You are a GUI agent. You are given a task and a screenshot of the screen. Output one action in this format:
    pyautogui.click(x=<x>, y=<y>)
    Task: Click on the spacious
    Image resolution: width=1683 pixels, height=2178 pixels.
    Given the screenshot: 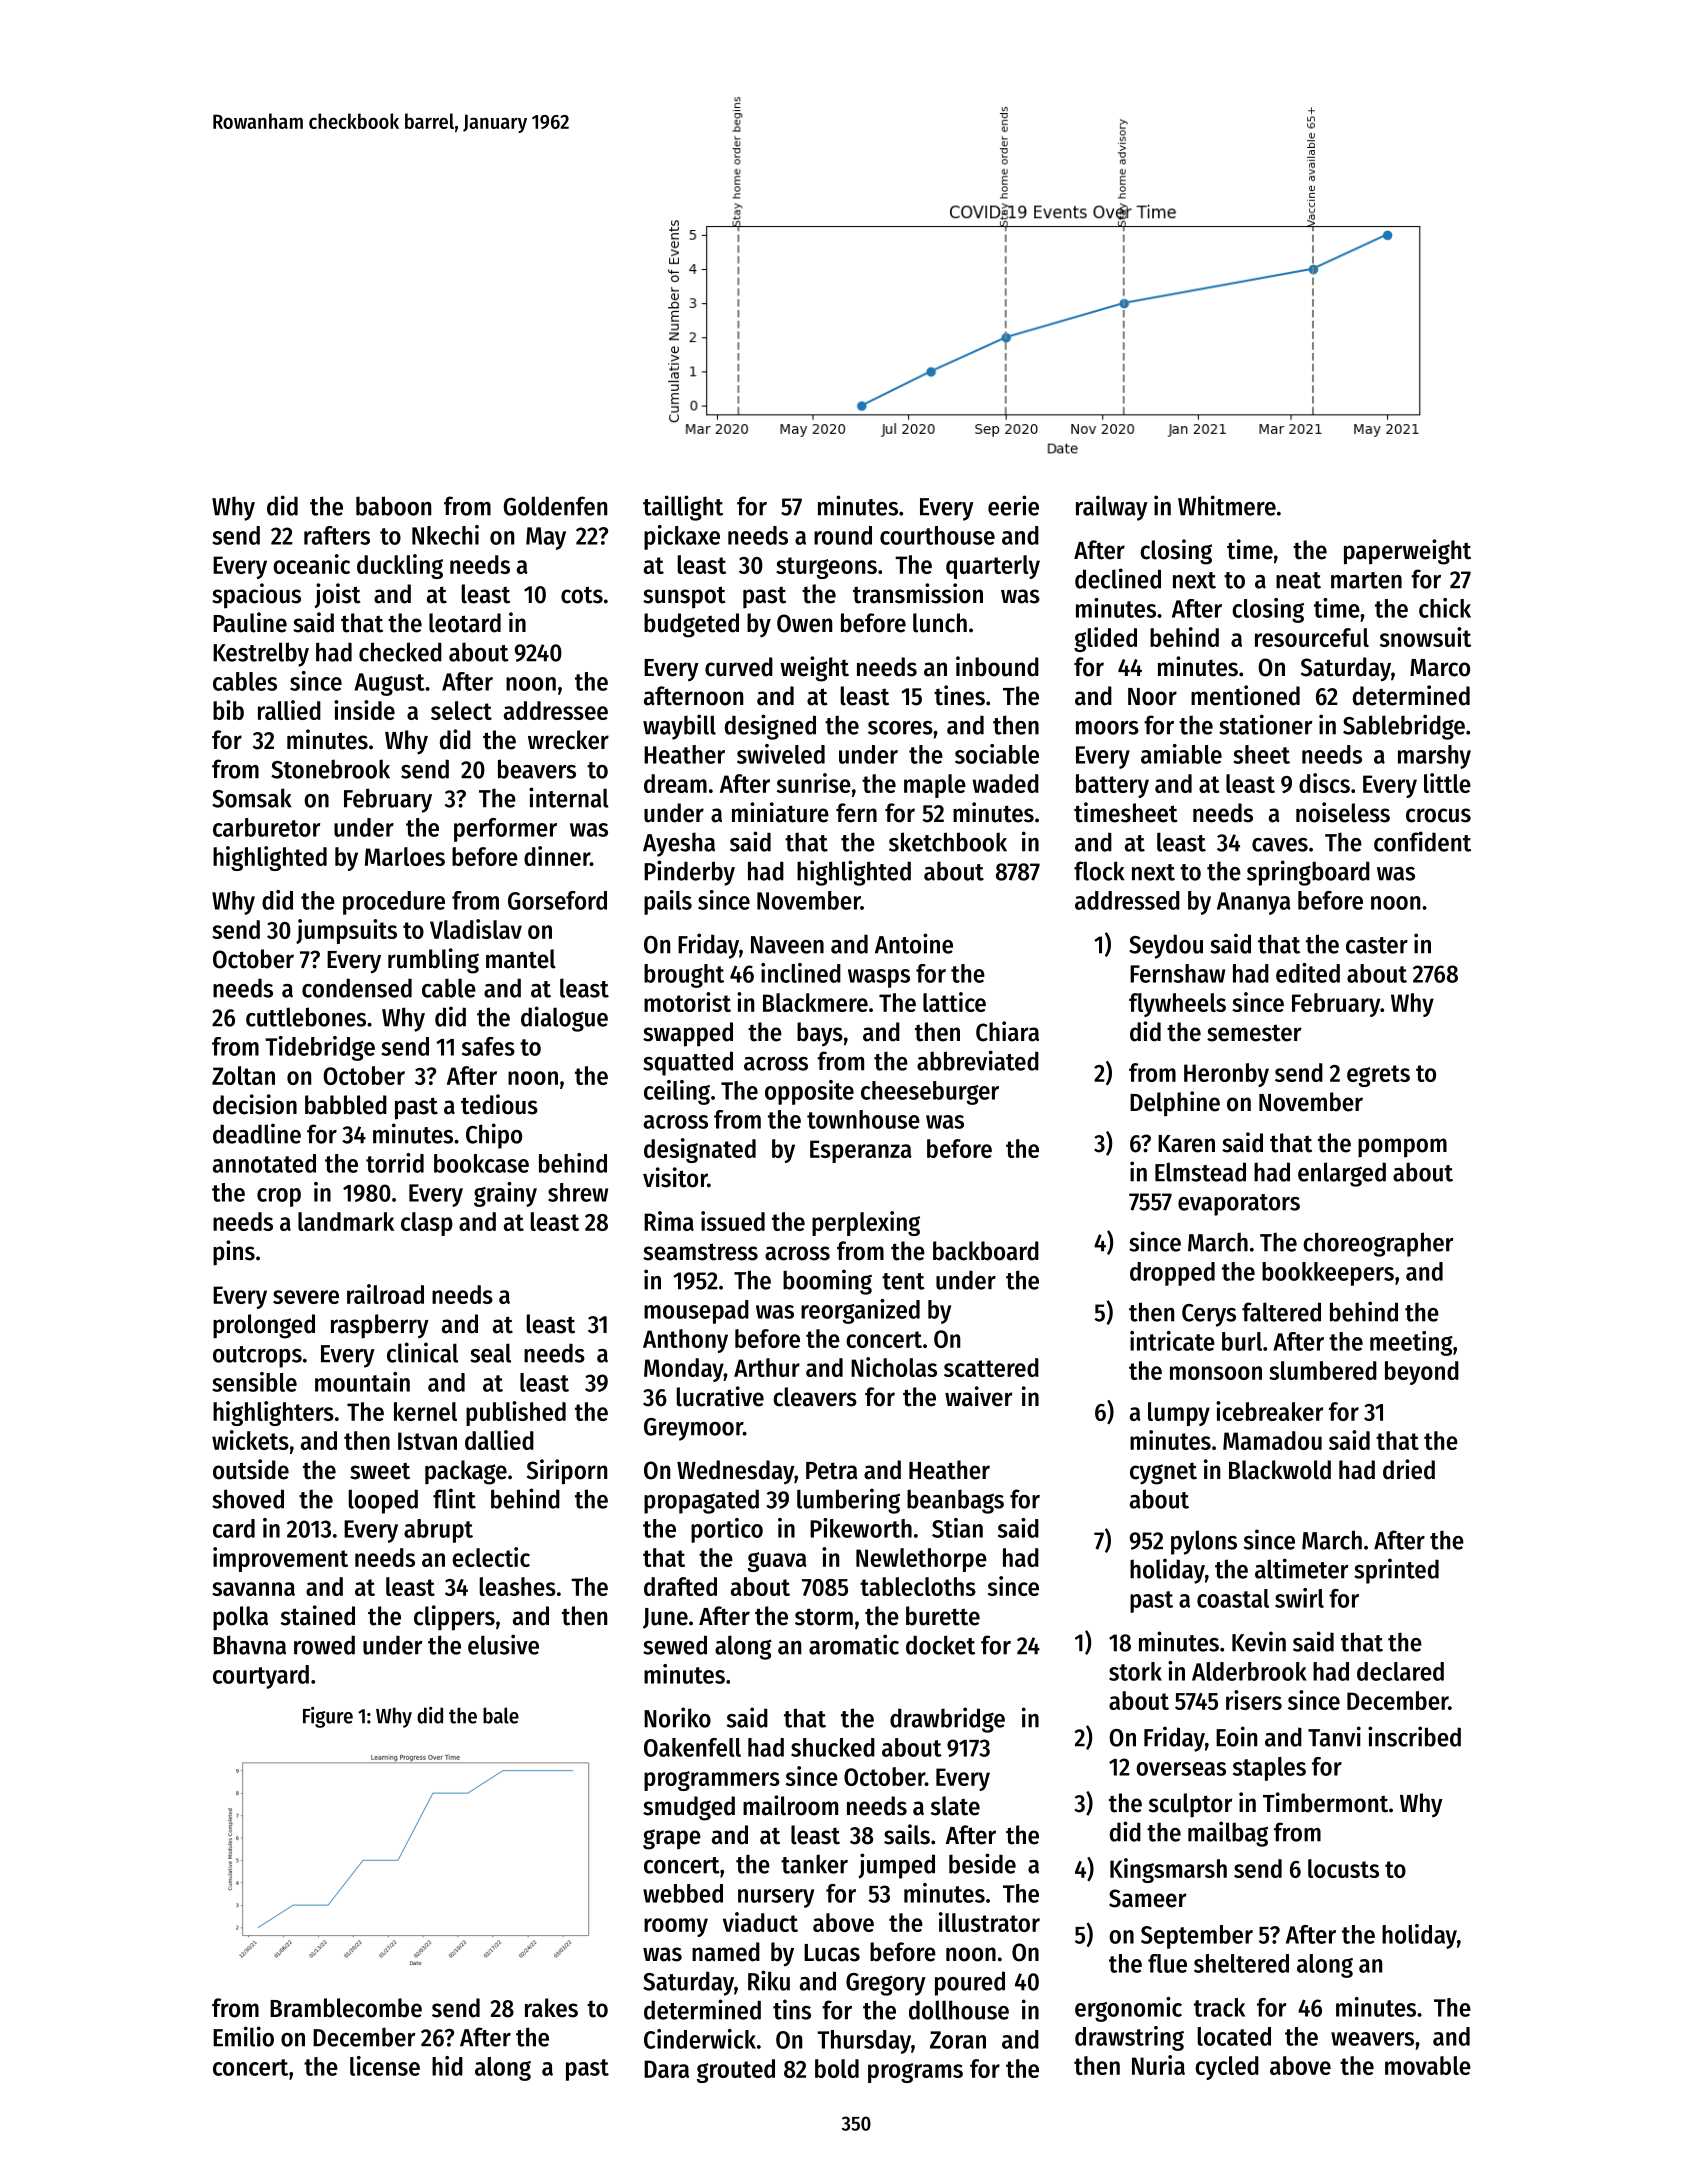 What is the action you would take?
    pyautogui.click(x=256, y=596)
